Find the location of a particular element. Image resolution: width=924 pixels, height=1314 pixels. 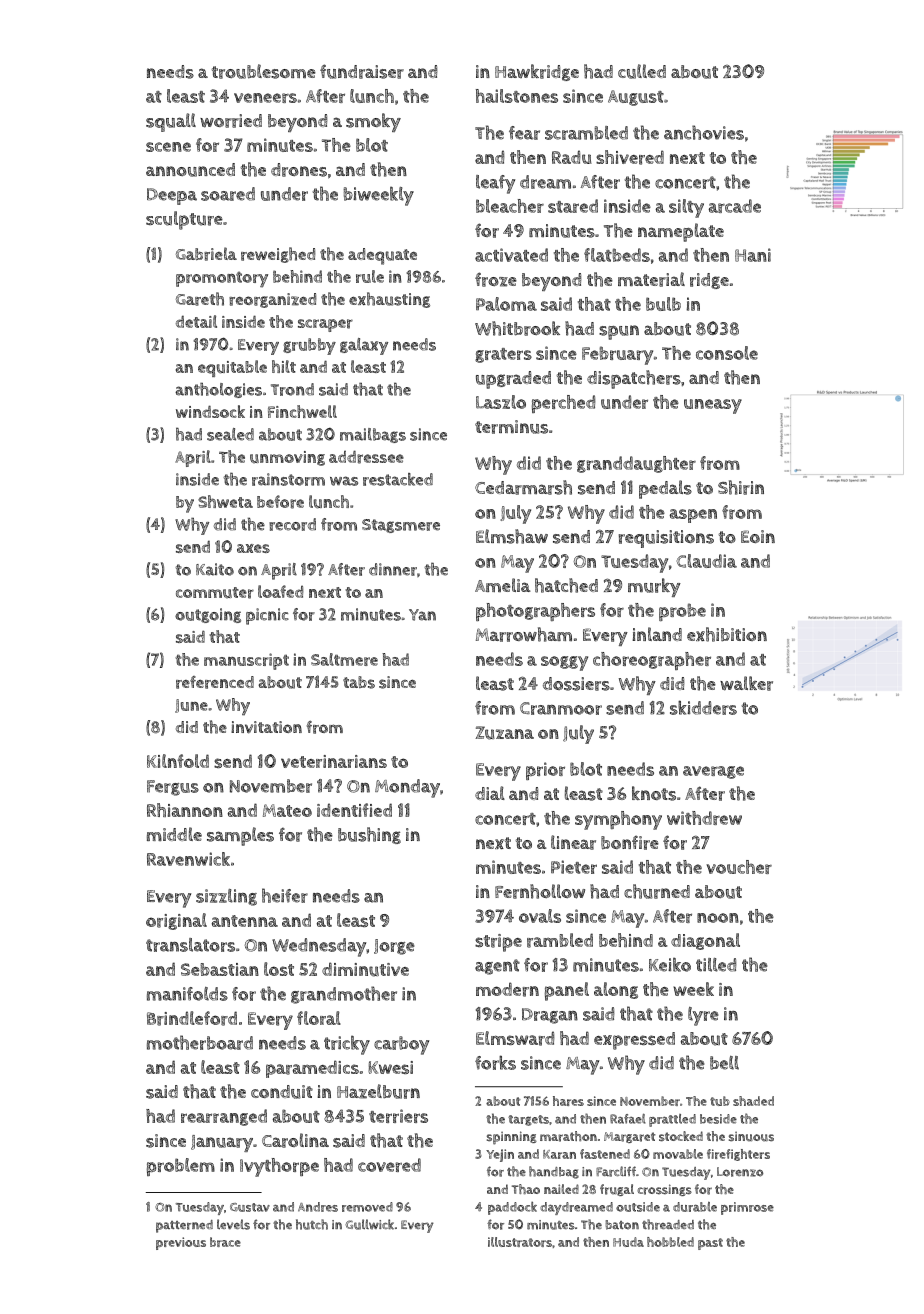

Shweta is located at coordinates (225, 501).
